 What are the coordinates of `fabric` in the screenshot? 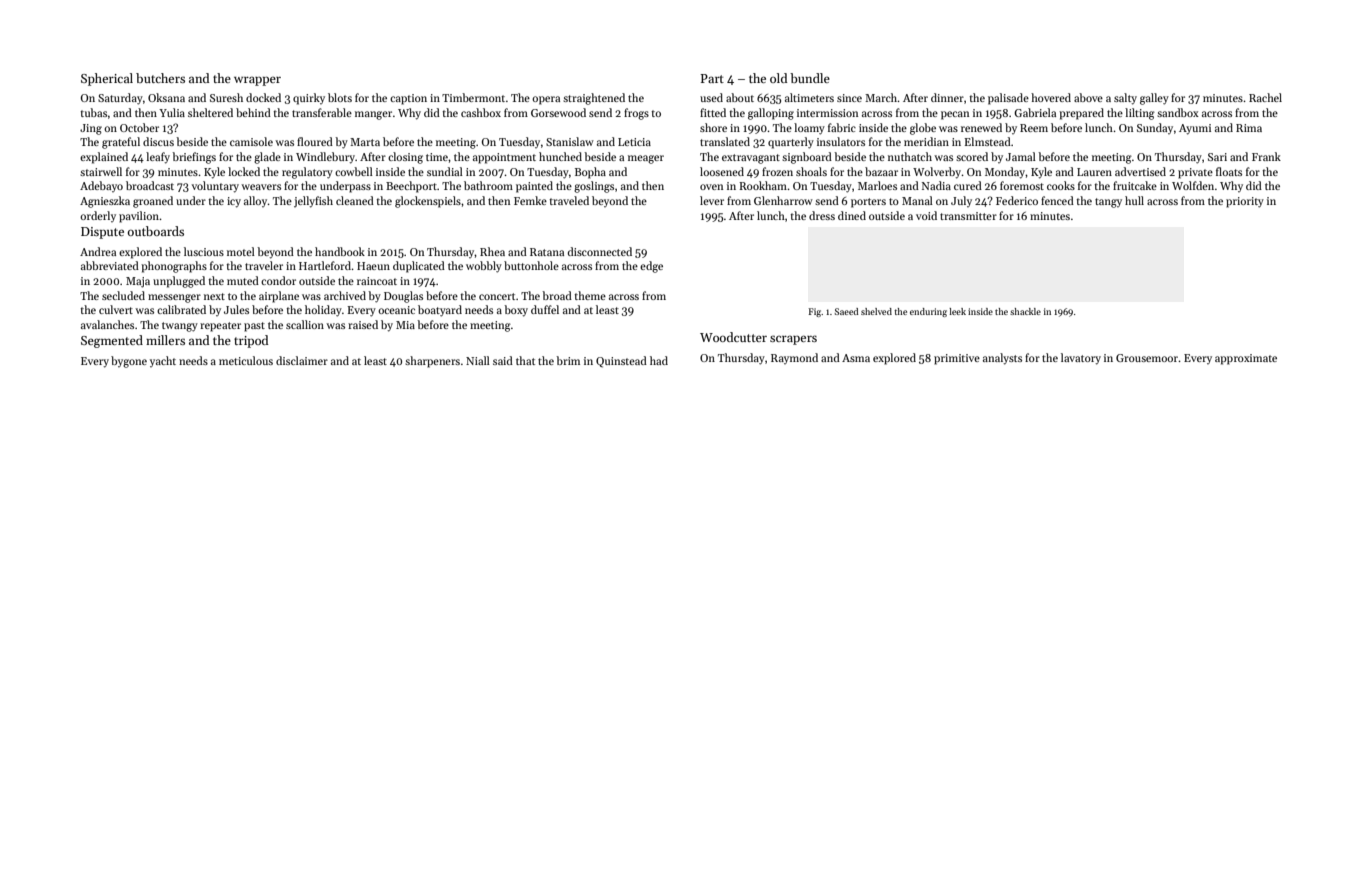 It's located at (842, 127).
